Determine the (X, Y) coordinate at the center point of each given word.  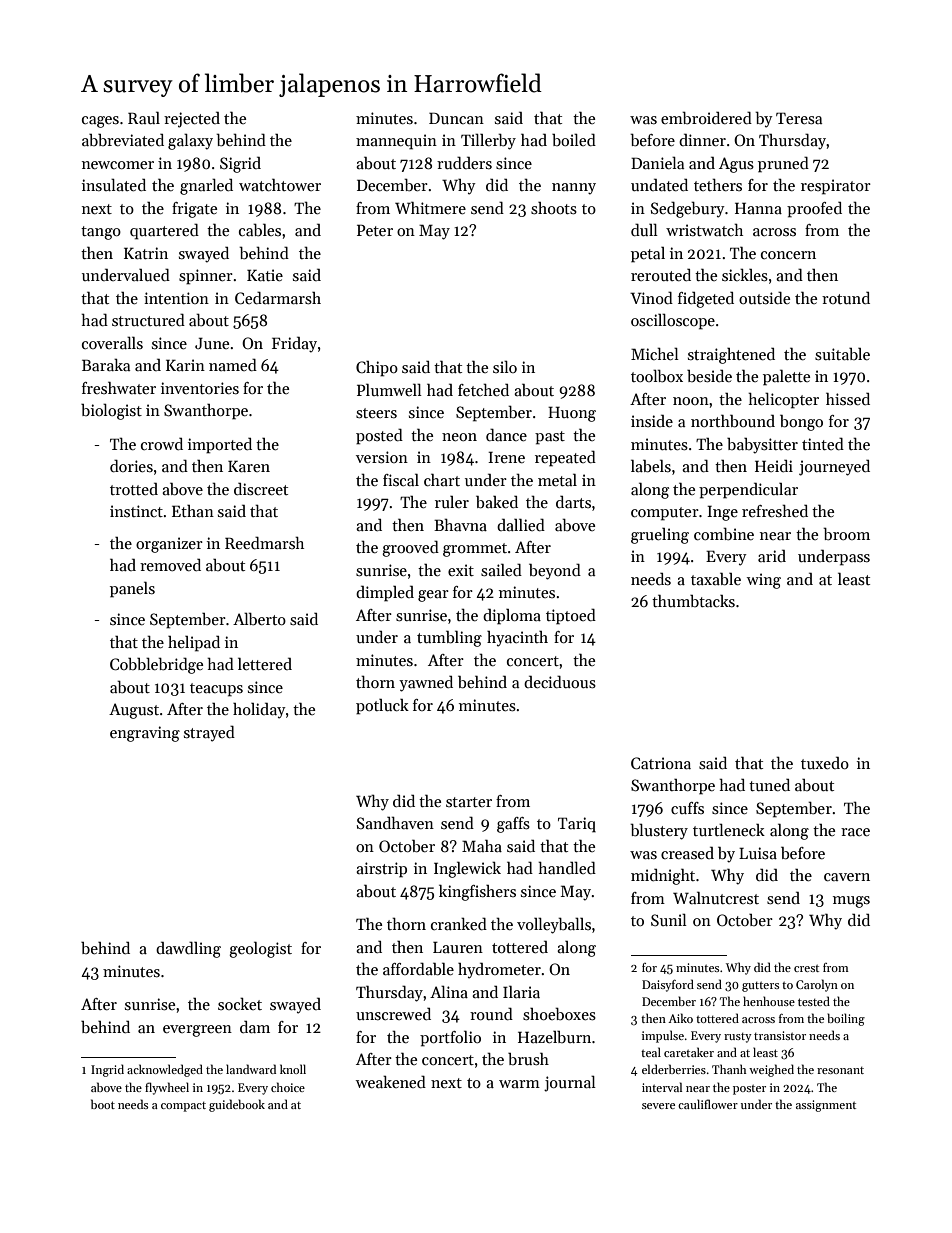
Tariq (577, 825)
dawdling (188, 949)
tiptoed (571, 616)
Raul (144, 118)
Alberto (259, 619)
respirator (836, 187)
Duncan (456, 118)
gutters (760, 987)
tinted (823, 443)
